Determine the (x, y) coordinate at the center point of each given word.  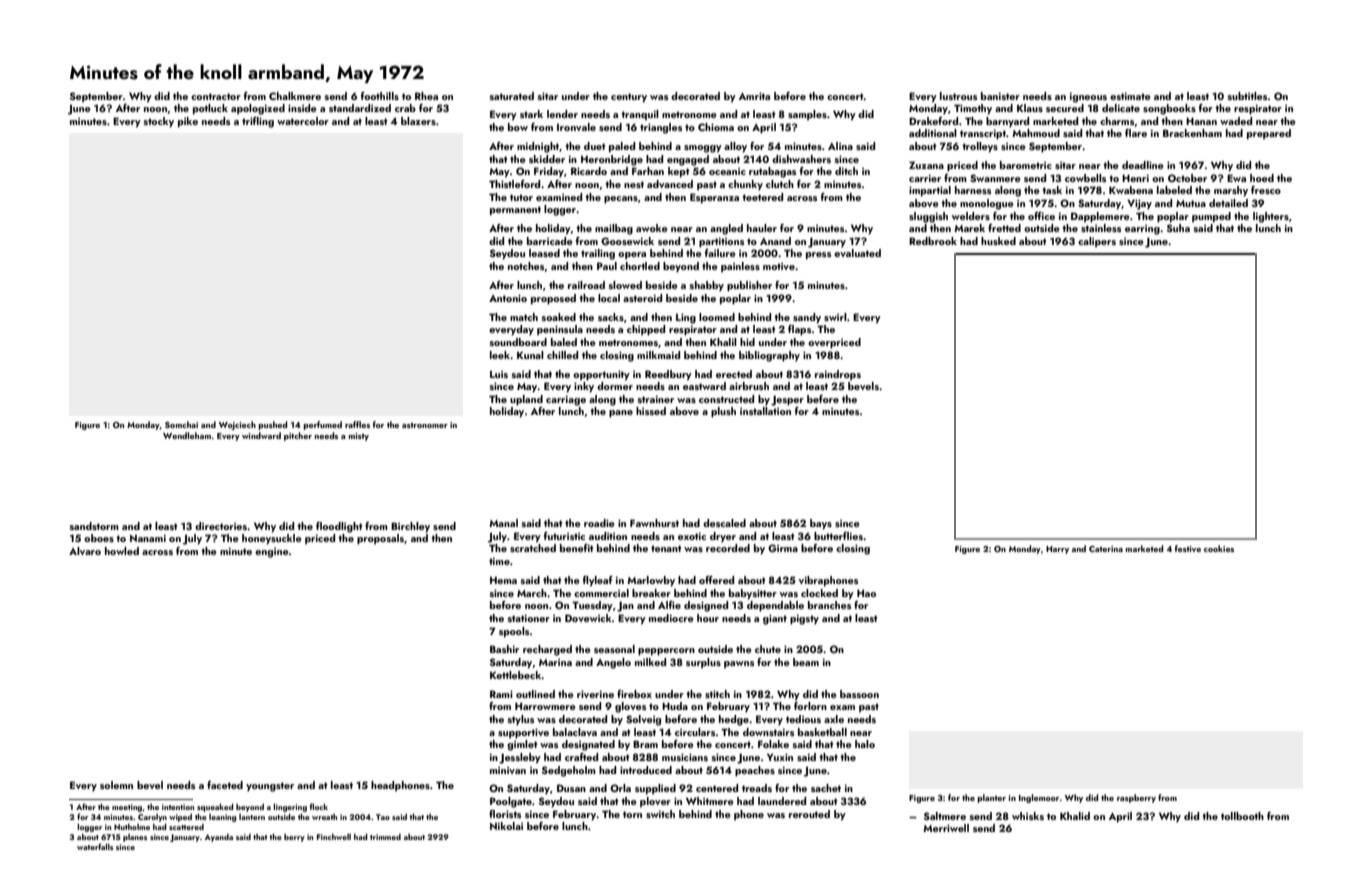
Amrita (754, 96)
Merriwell (946, 828)
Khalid (1075, 816)
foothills (380, 96)
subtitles (1247, 96)
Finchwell (334, 836)
